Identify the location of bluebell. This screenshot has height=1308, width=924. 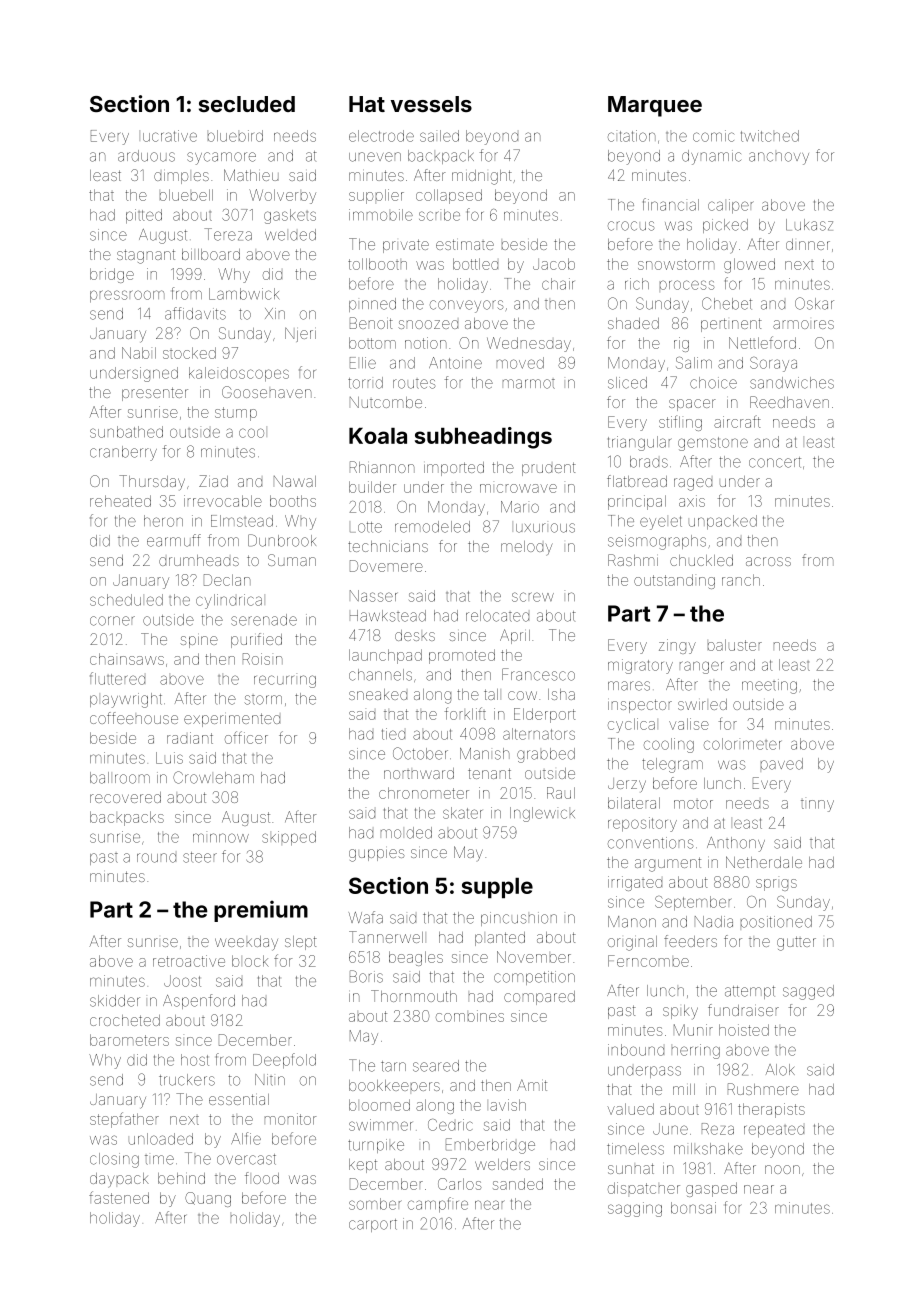
(186, 195).
